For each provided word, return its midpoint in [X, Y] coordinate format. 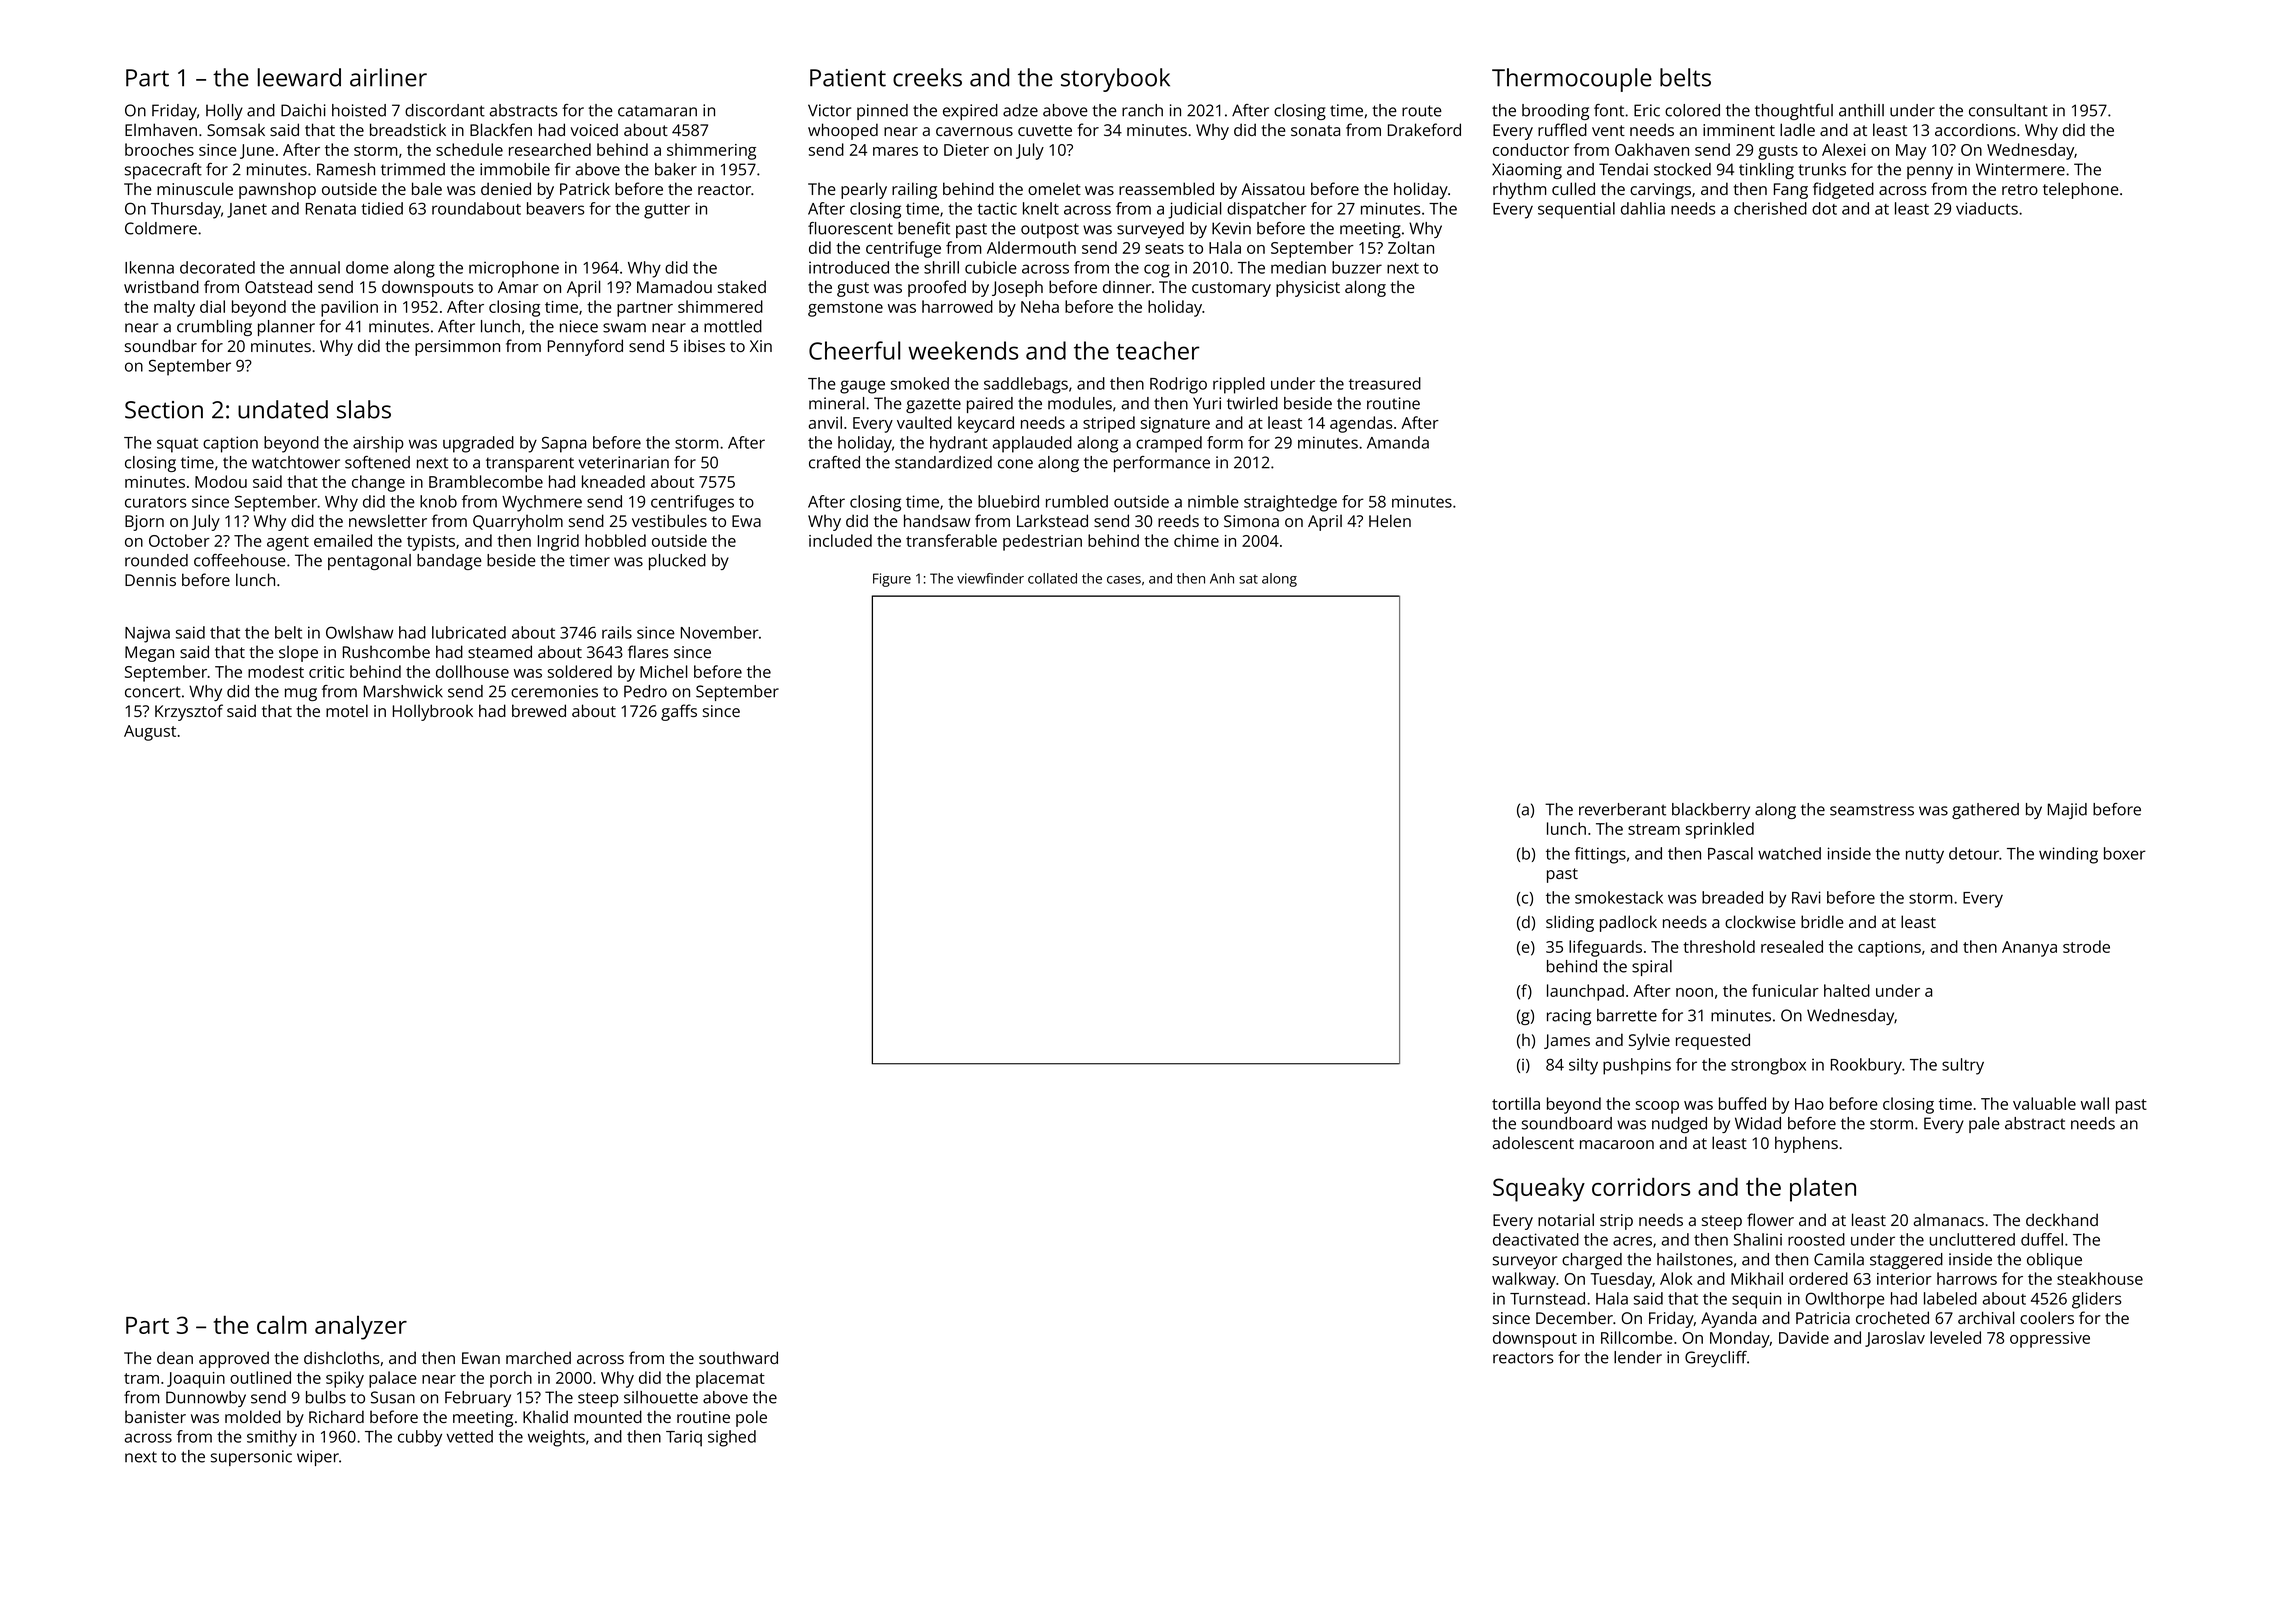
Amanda [1398, 442]
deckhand [2062, 1219]
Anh [1222, 578]
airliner [388, 77]
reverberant [1622, 809]
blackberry [1711, 811]
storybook [1115, 80]
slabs [364, 409]
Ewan [481, 1358]
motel [347, 710]
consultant [2008, 110]
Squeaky [1539, 1189]
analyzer [361, 1328]
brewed [539, 710]
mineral [837, 403]
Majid [2067, 811]
